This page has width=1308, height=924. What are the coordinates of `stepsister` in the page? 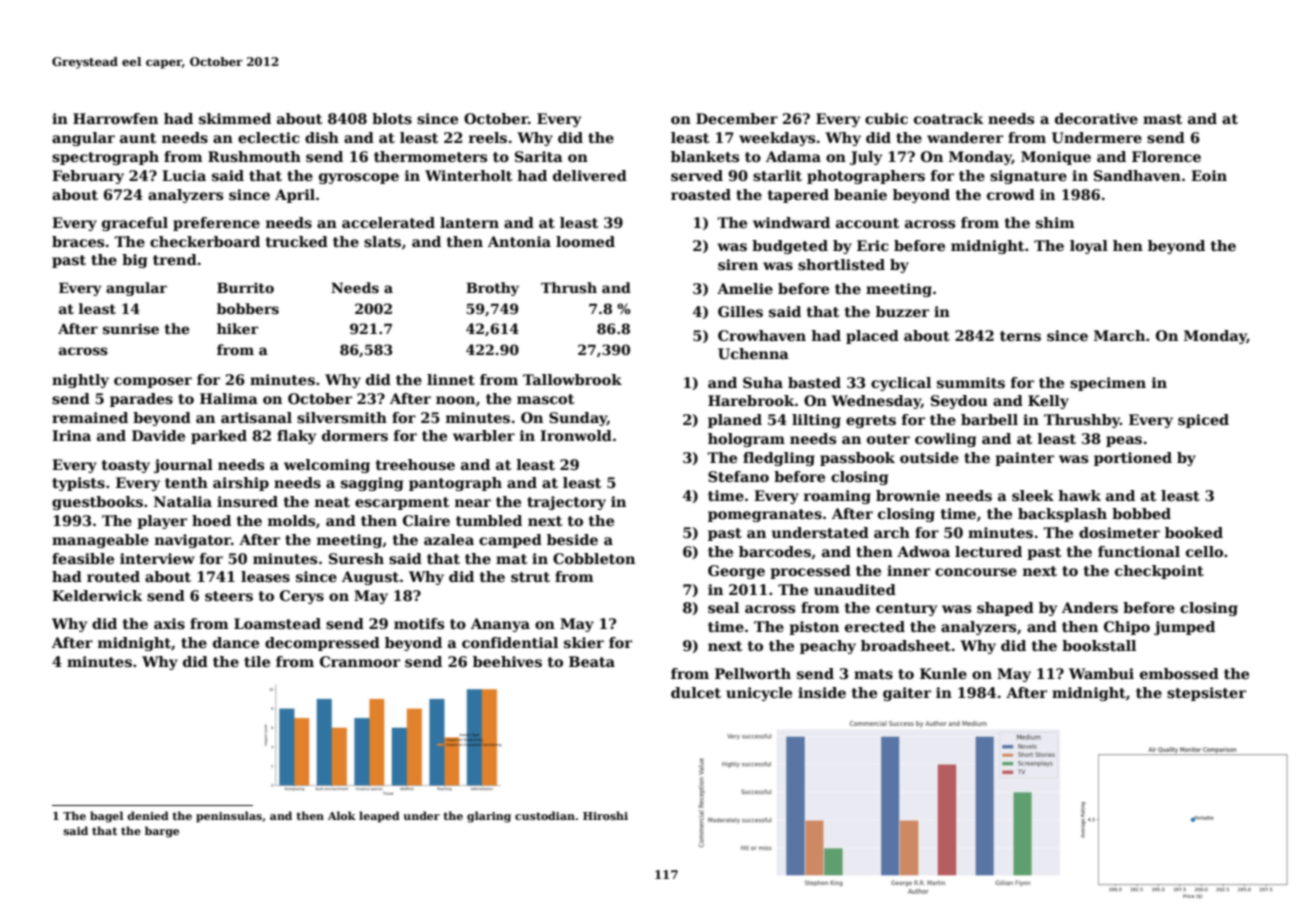 It's located at (1206, 694).
